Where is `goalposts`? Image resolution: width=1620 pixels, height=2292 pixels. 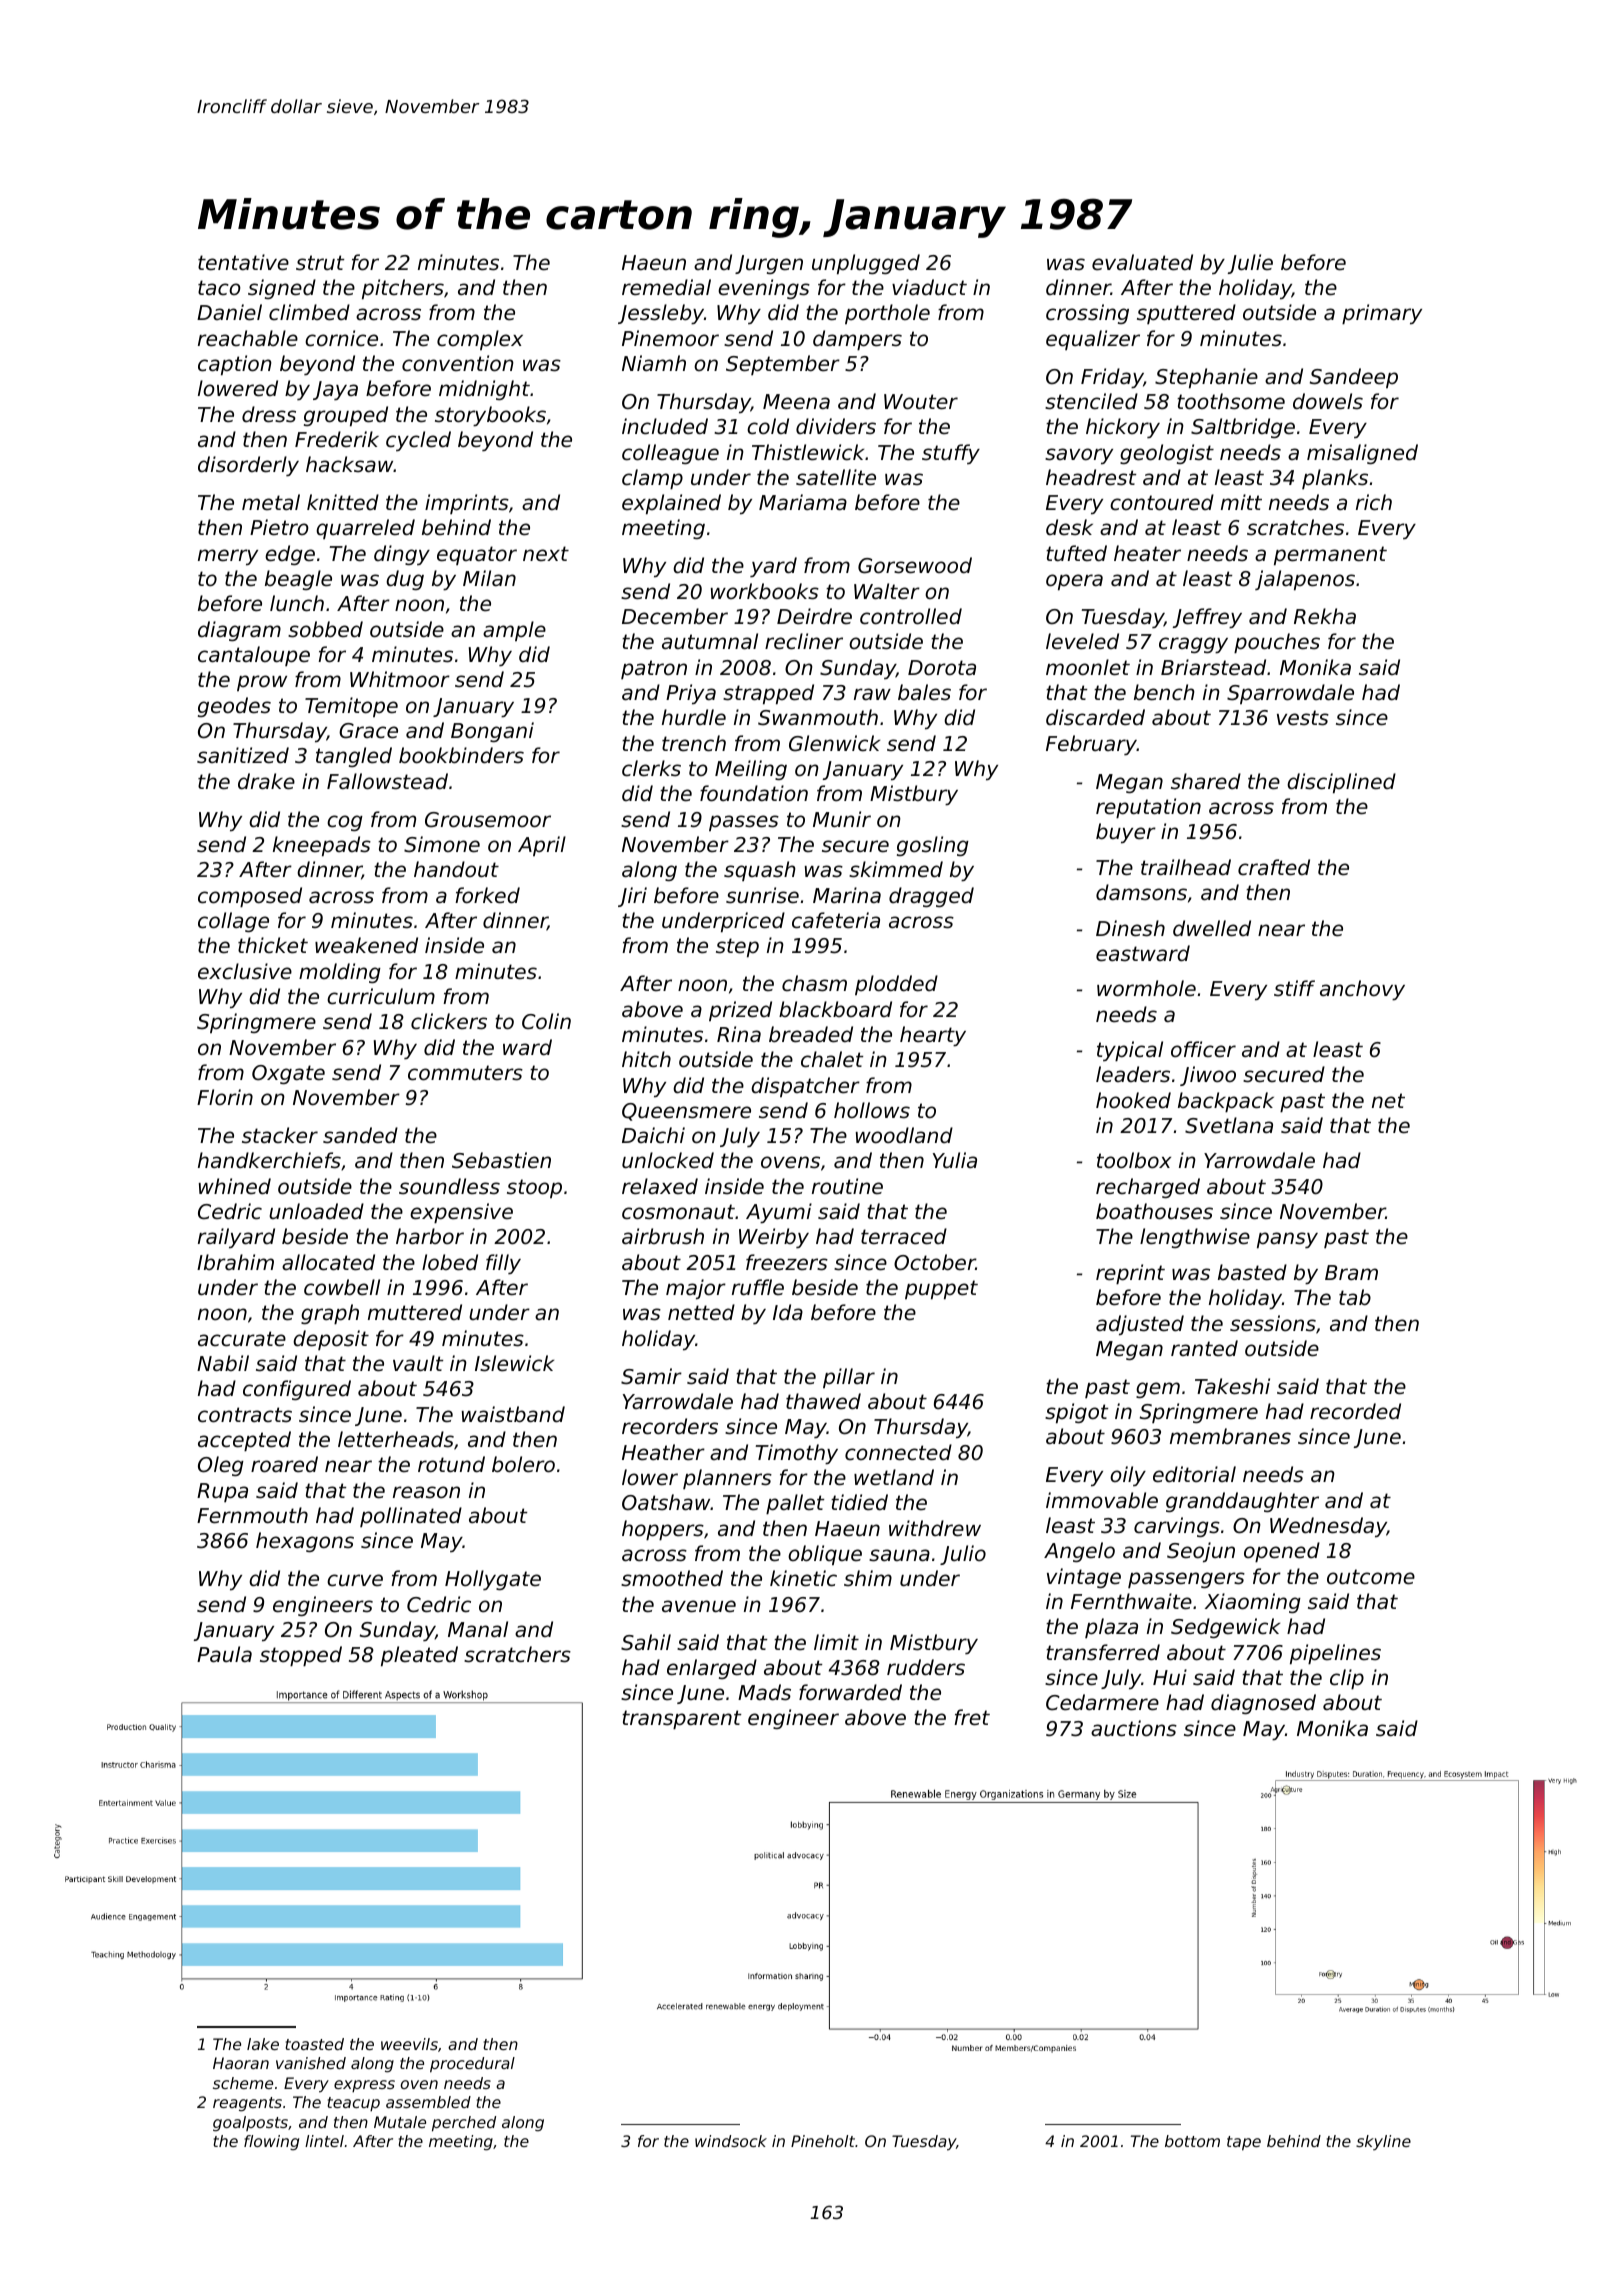
goalposts is located at coordinates (250, 2123).
